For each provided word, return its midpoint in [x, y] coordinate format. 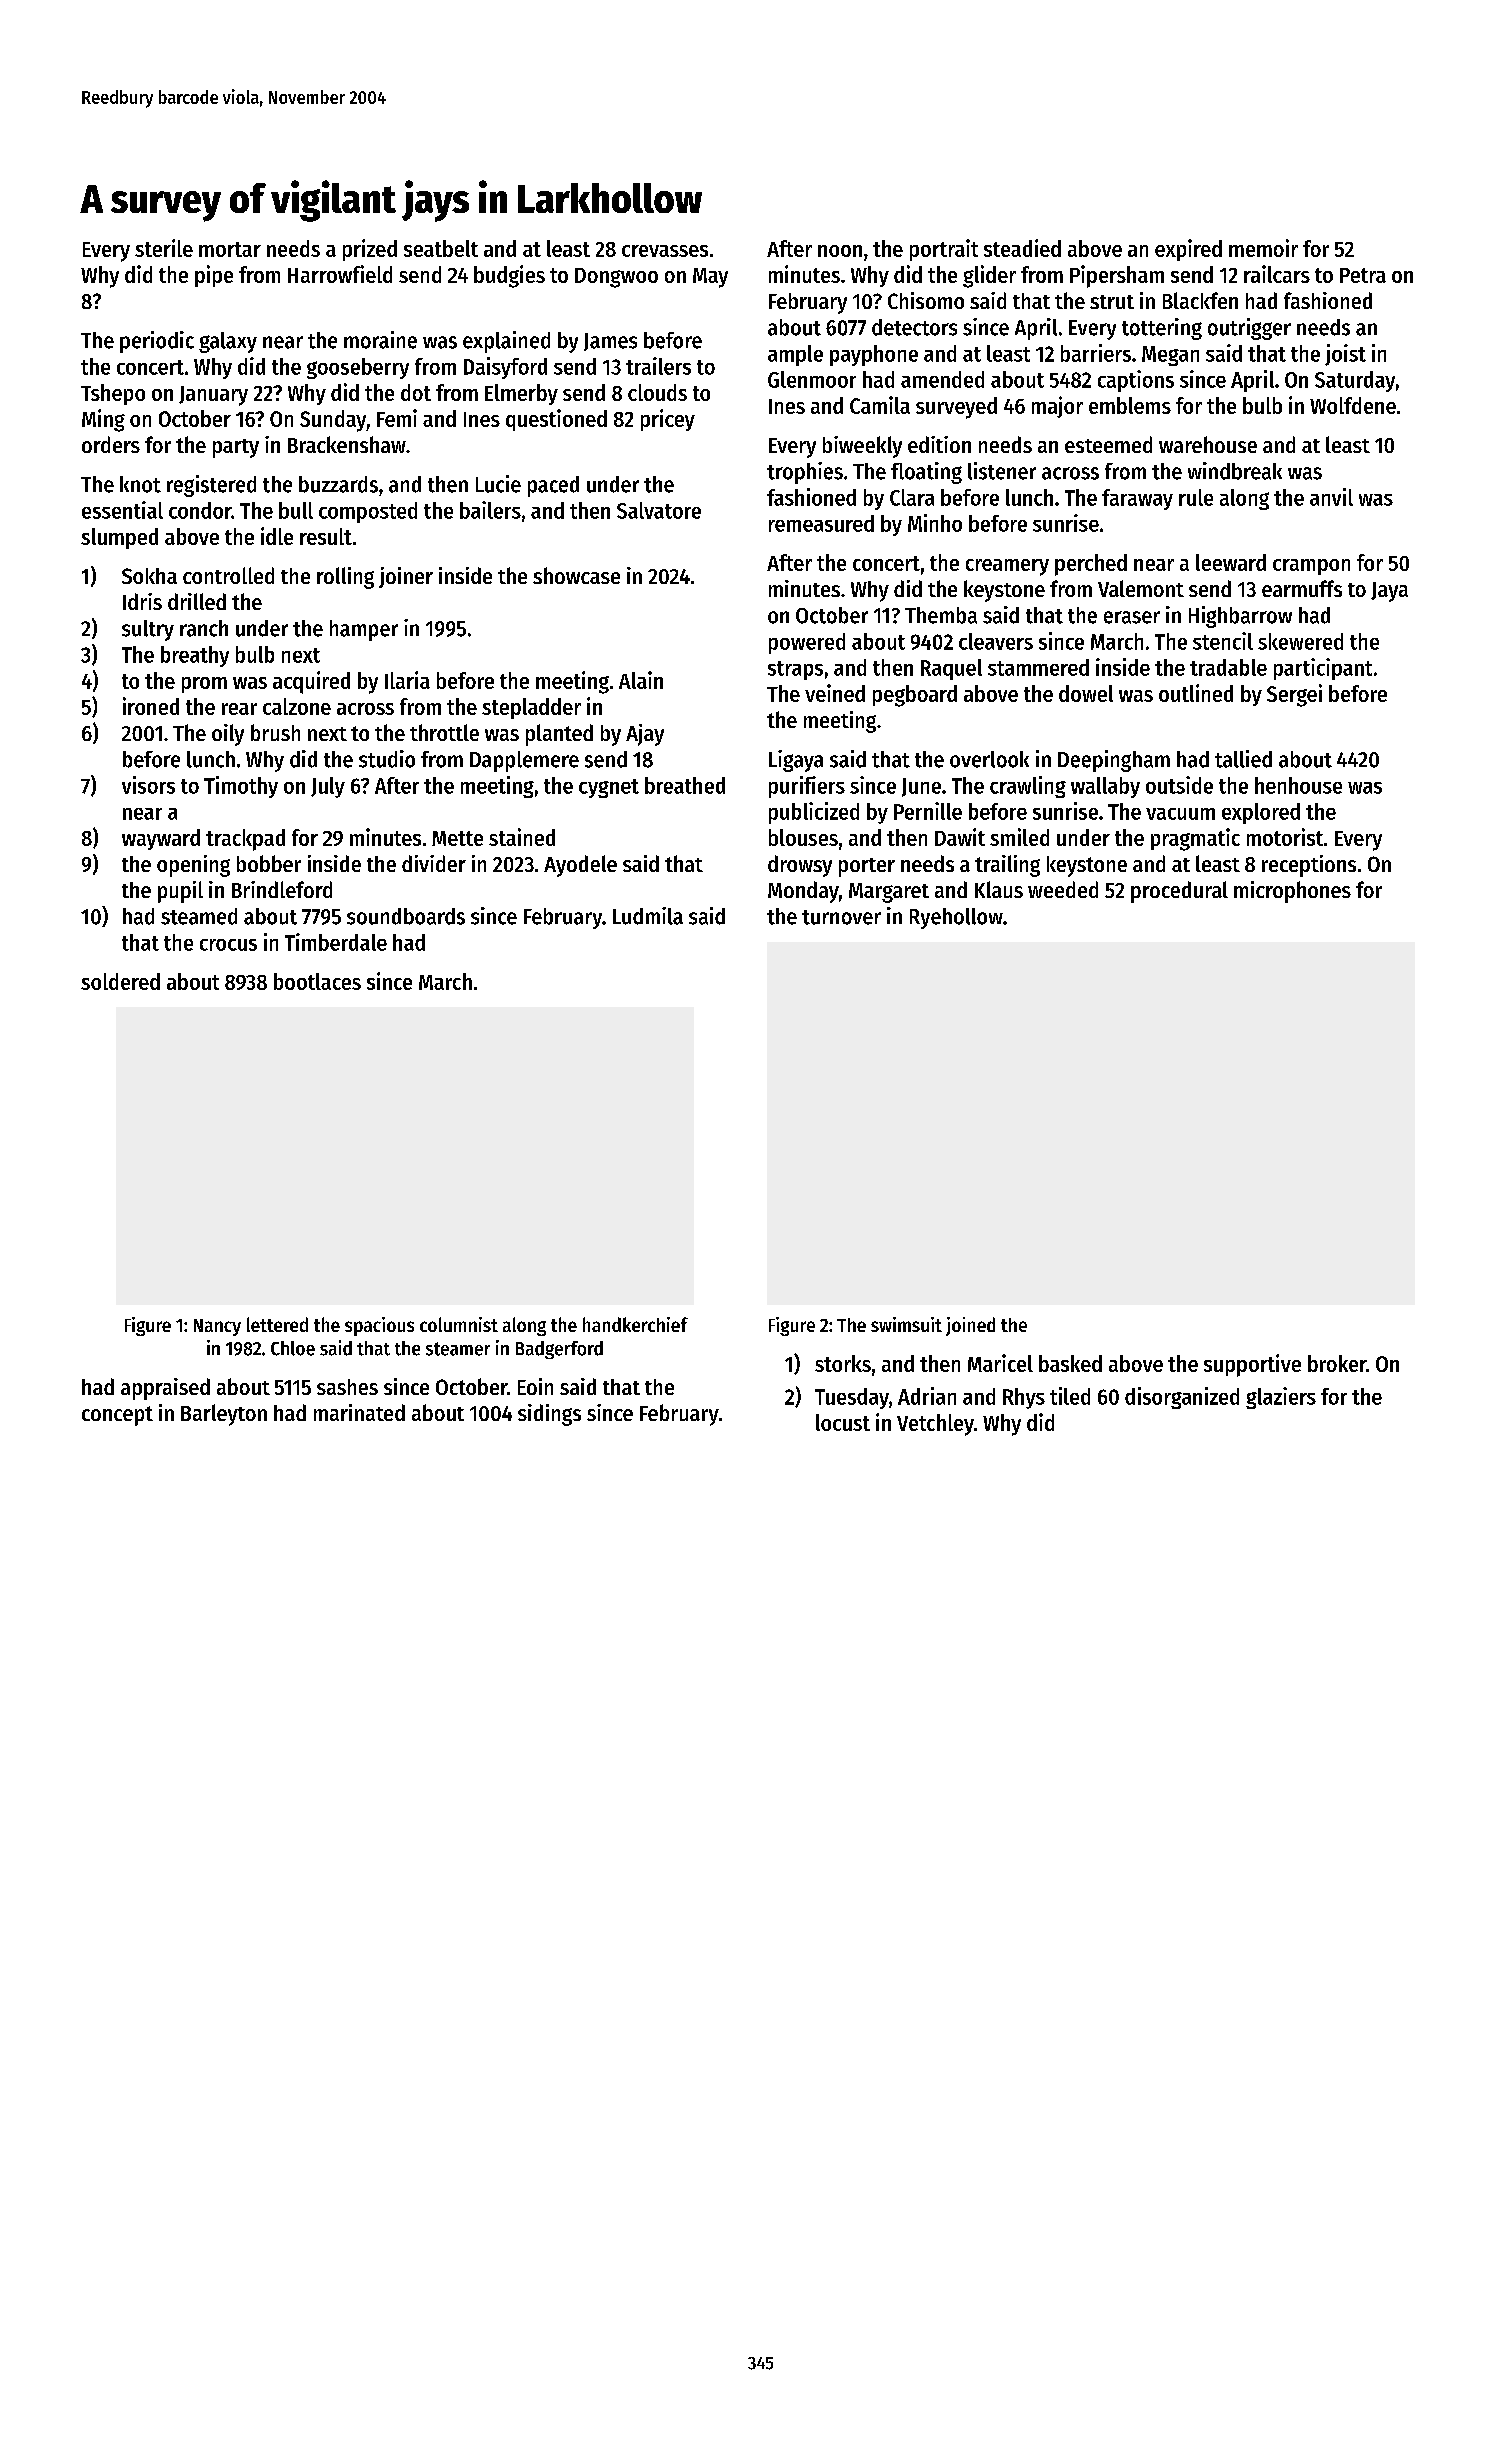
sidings [549, 1415]
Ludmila [648, 916]
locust [843, 1422]
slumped [119, 538]
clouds [657, 392]
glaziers [1281, 1398]
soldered [120, 981]
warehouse [1208, 444]
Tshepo [113, 394]
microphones [1292, 892]
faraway [1137, 499]
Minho [935, 523]
